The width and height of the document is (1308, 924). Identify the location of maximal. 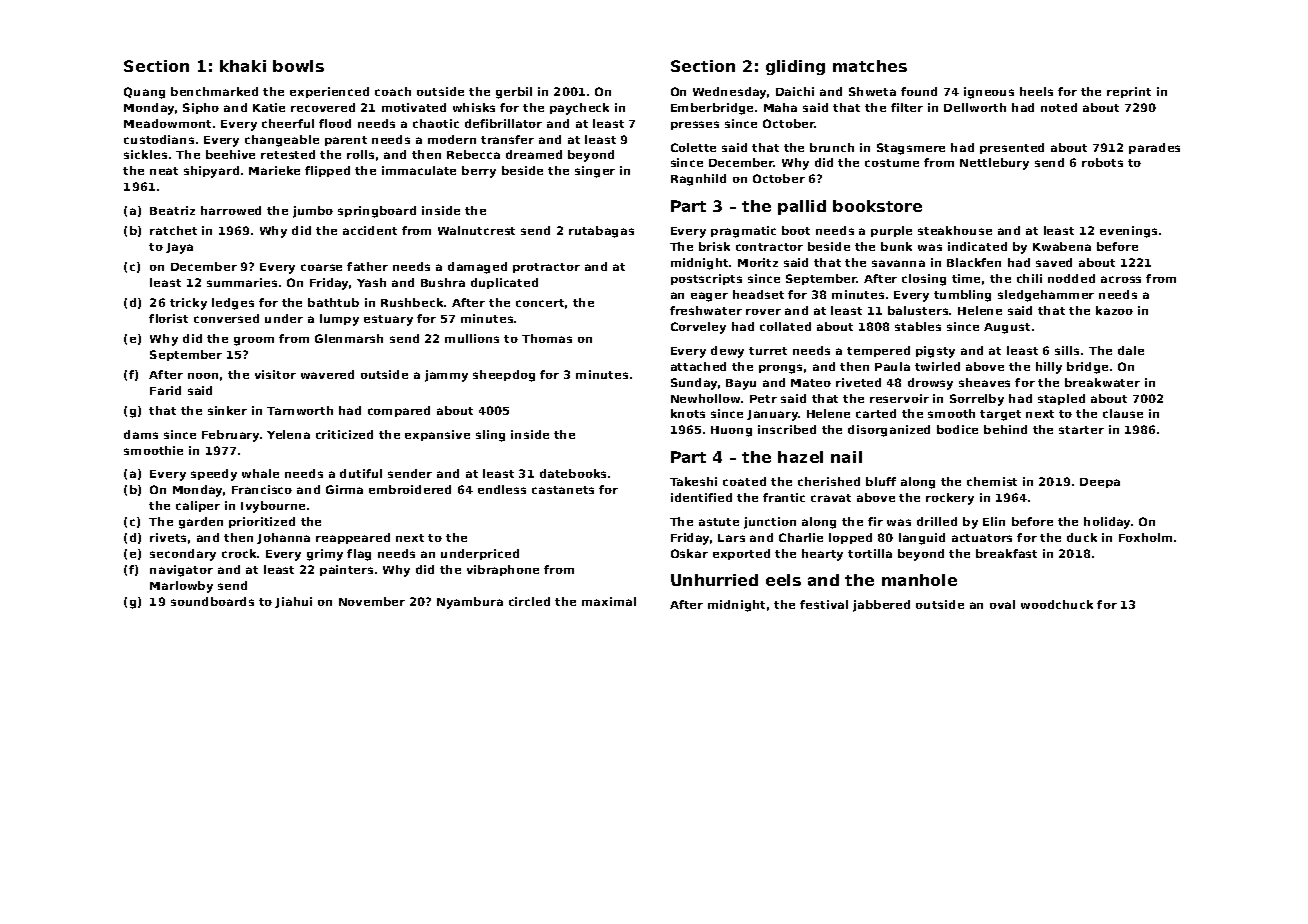
(609, 601).
